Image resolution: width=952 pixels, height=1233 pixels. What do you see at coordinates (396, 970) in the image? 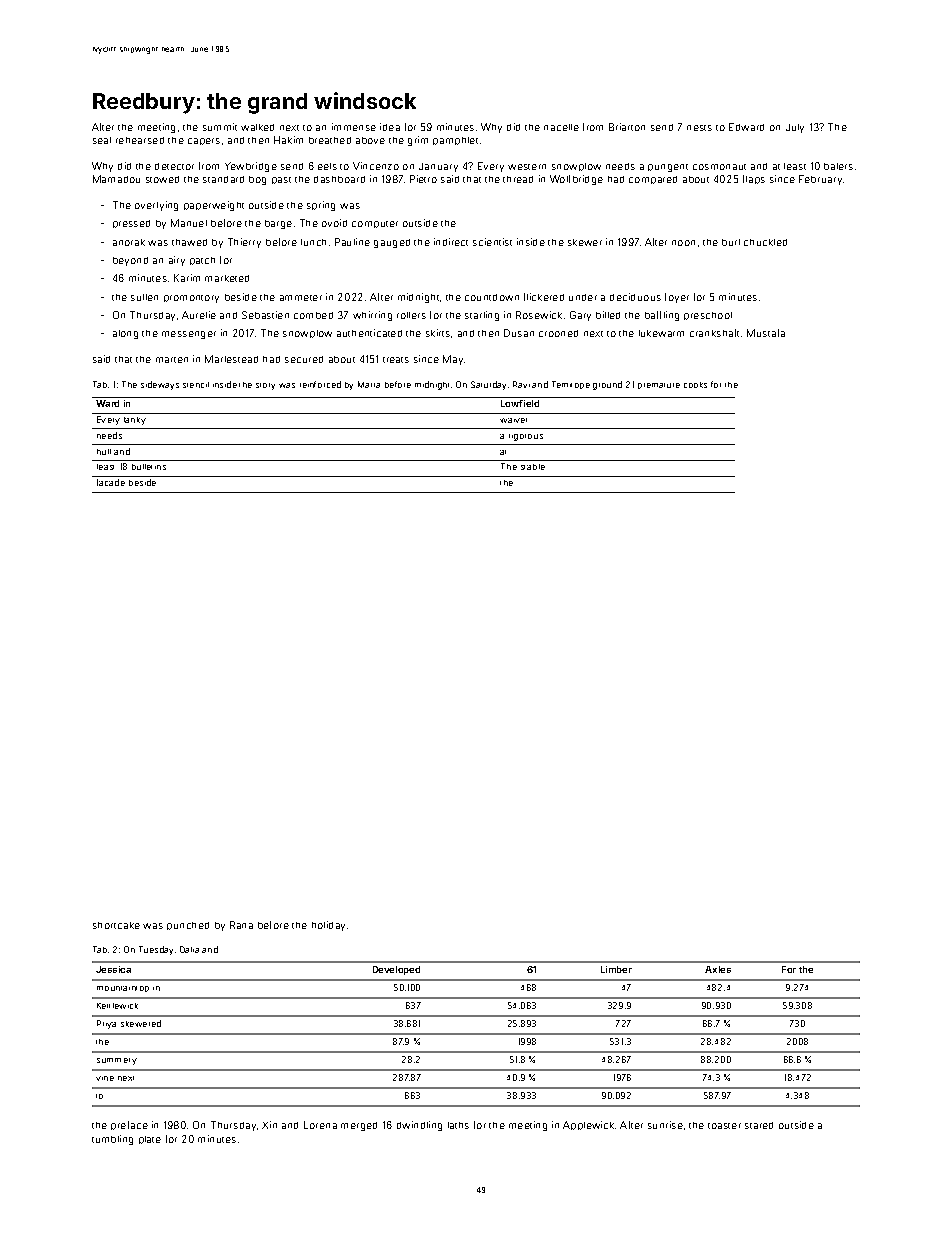
I see `Developed` at bounding box center [396, 970].
